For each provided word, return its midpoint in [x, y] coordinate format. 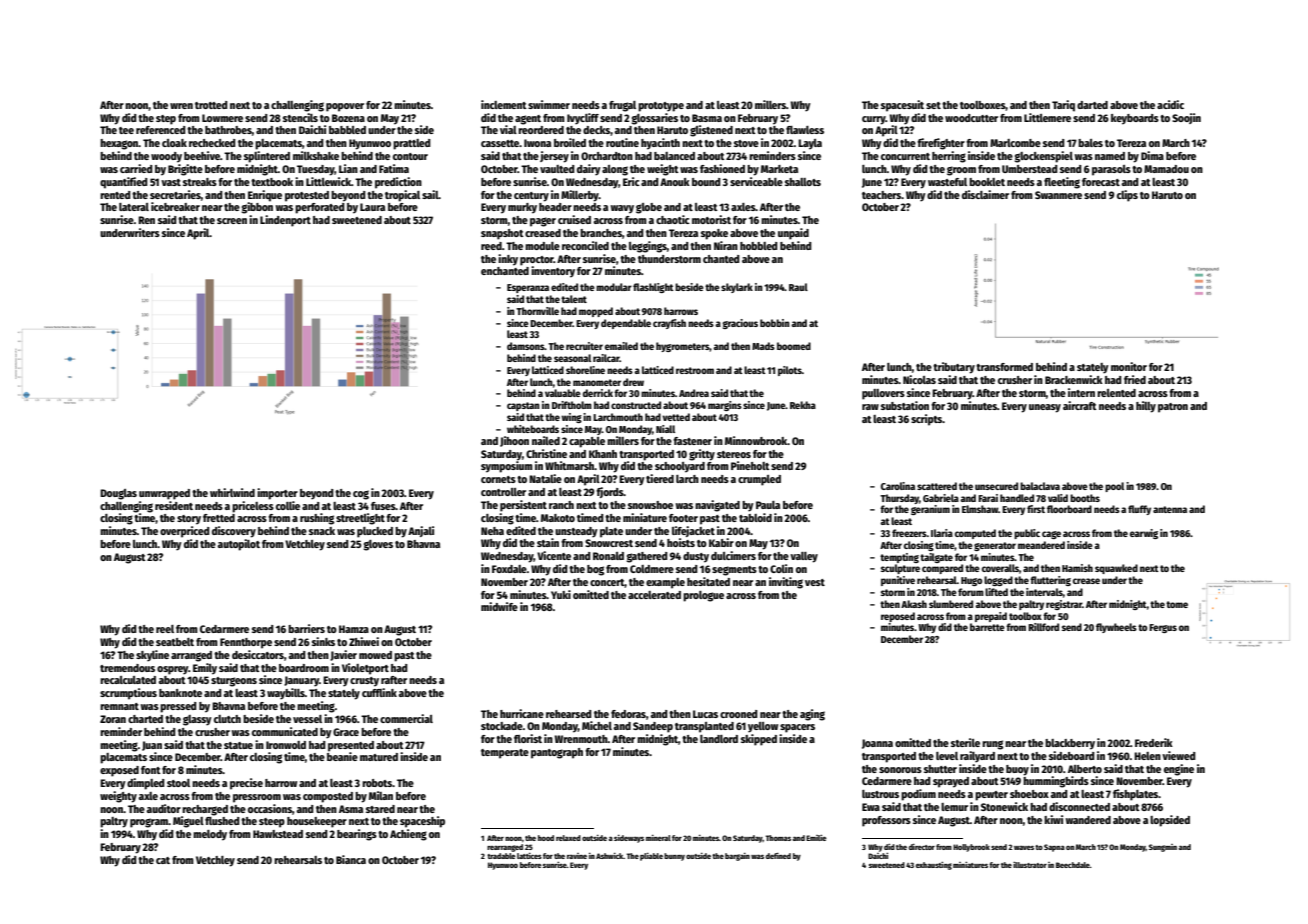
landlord [719, 739]
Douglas [118, 494]
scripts [927, 420]
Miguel [188, 822]
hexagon [119, 144]
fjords [610, 492]
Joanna [877, 744]
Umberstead [1030, 169]
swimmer [549, 104]
